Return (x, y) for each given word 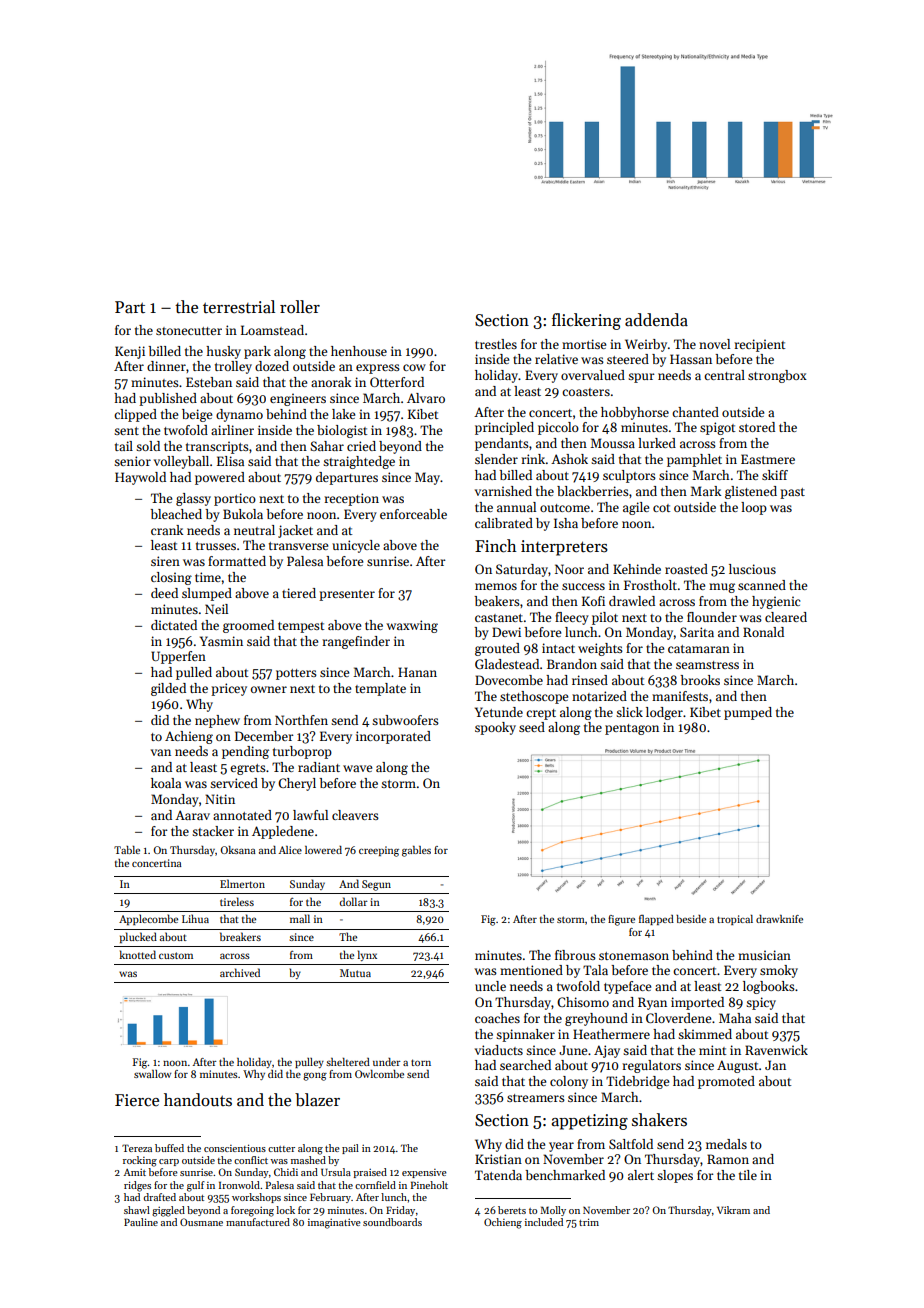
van (161, 752)
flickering (586, 321)
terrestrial (239, 307)
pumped (748, 713)
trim (589, 1222)
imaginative (334, 1224)
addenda (656, 320)
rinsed (590, 680)
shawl (137, 1210)
